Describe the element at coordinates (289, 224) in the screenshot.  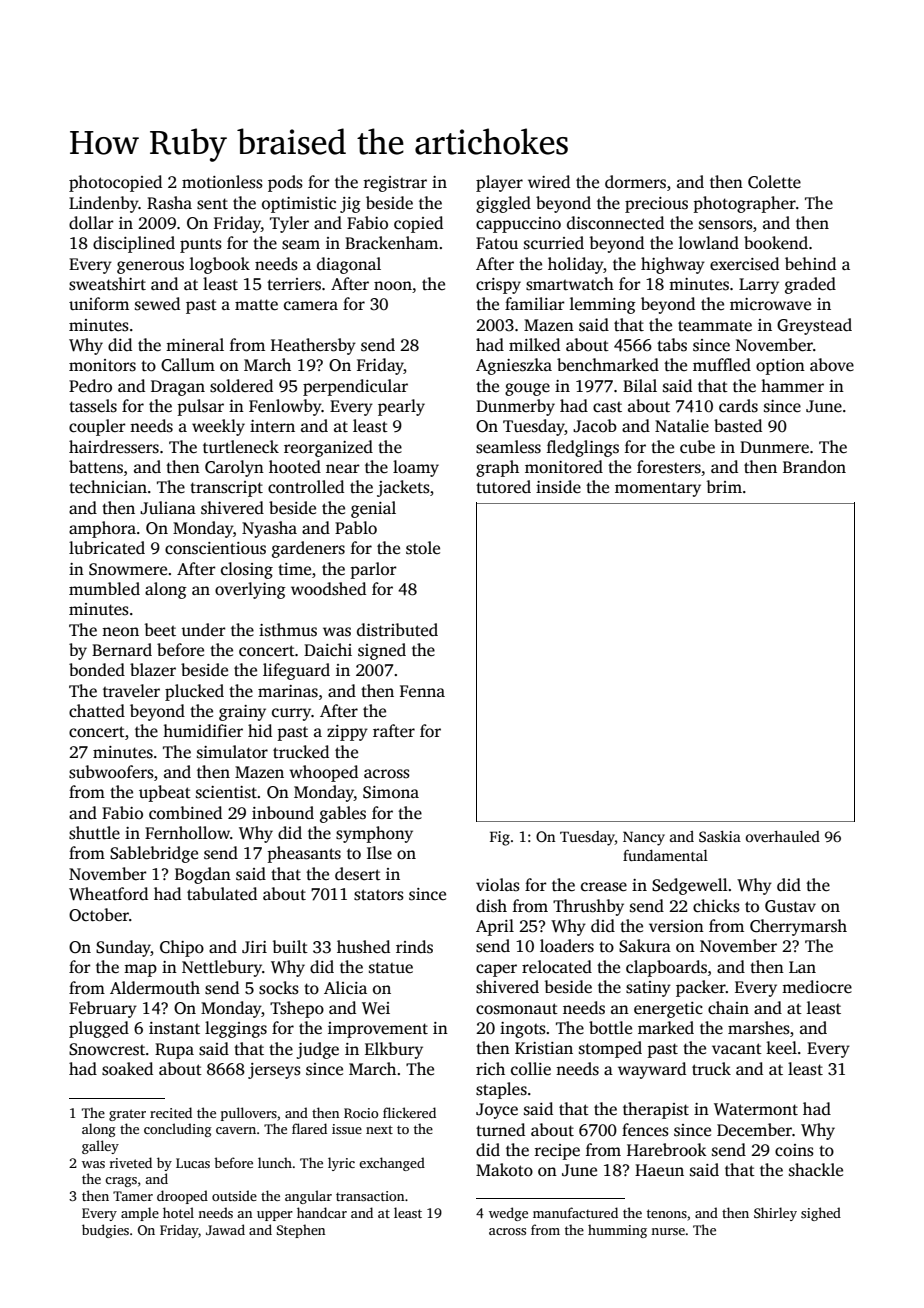
I see `Tyler` at that location.
